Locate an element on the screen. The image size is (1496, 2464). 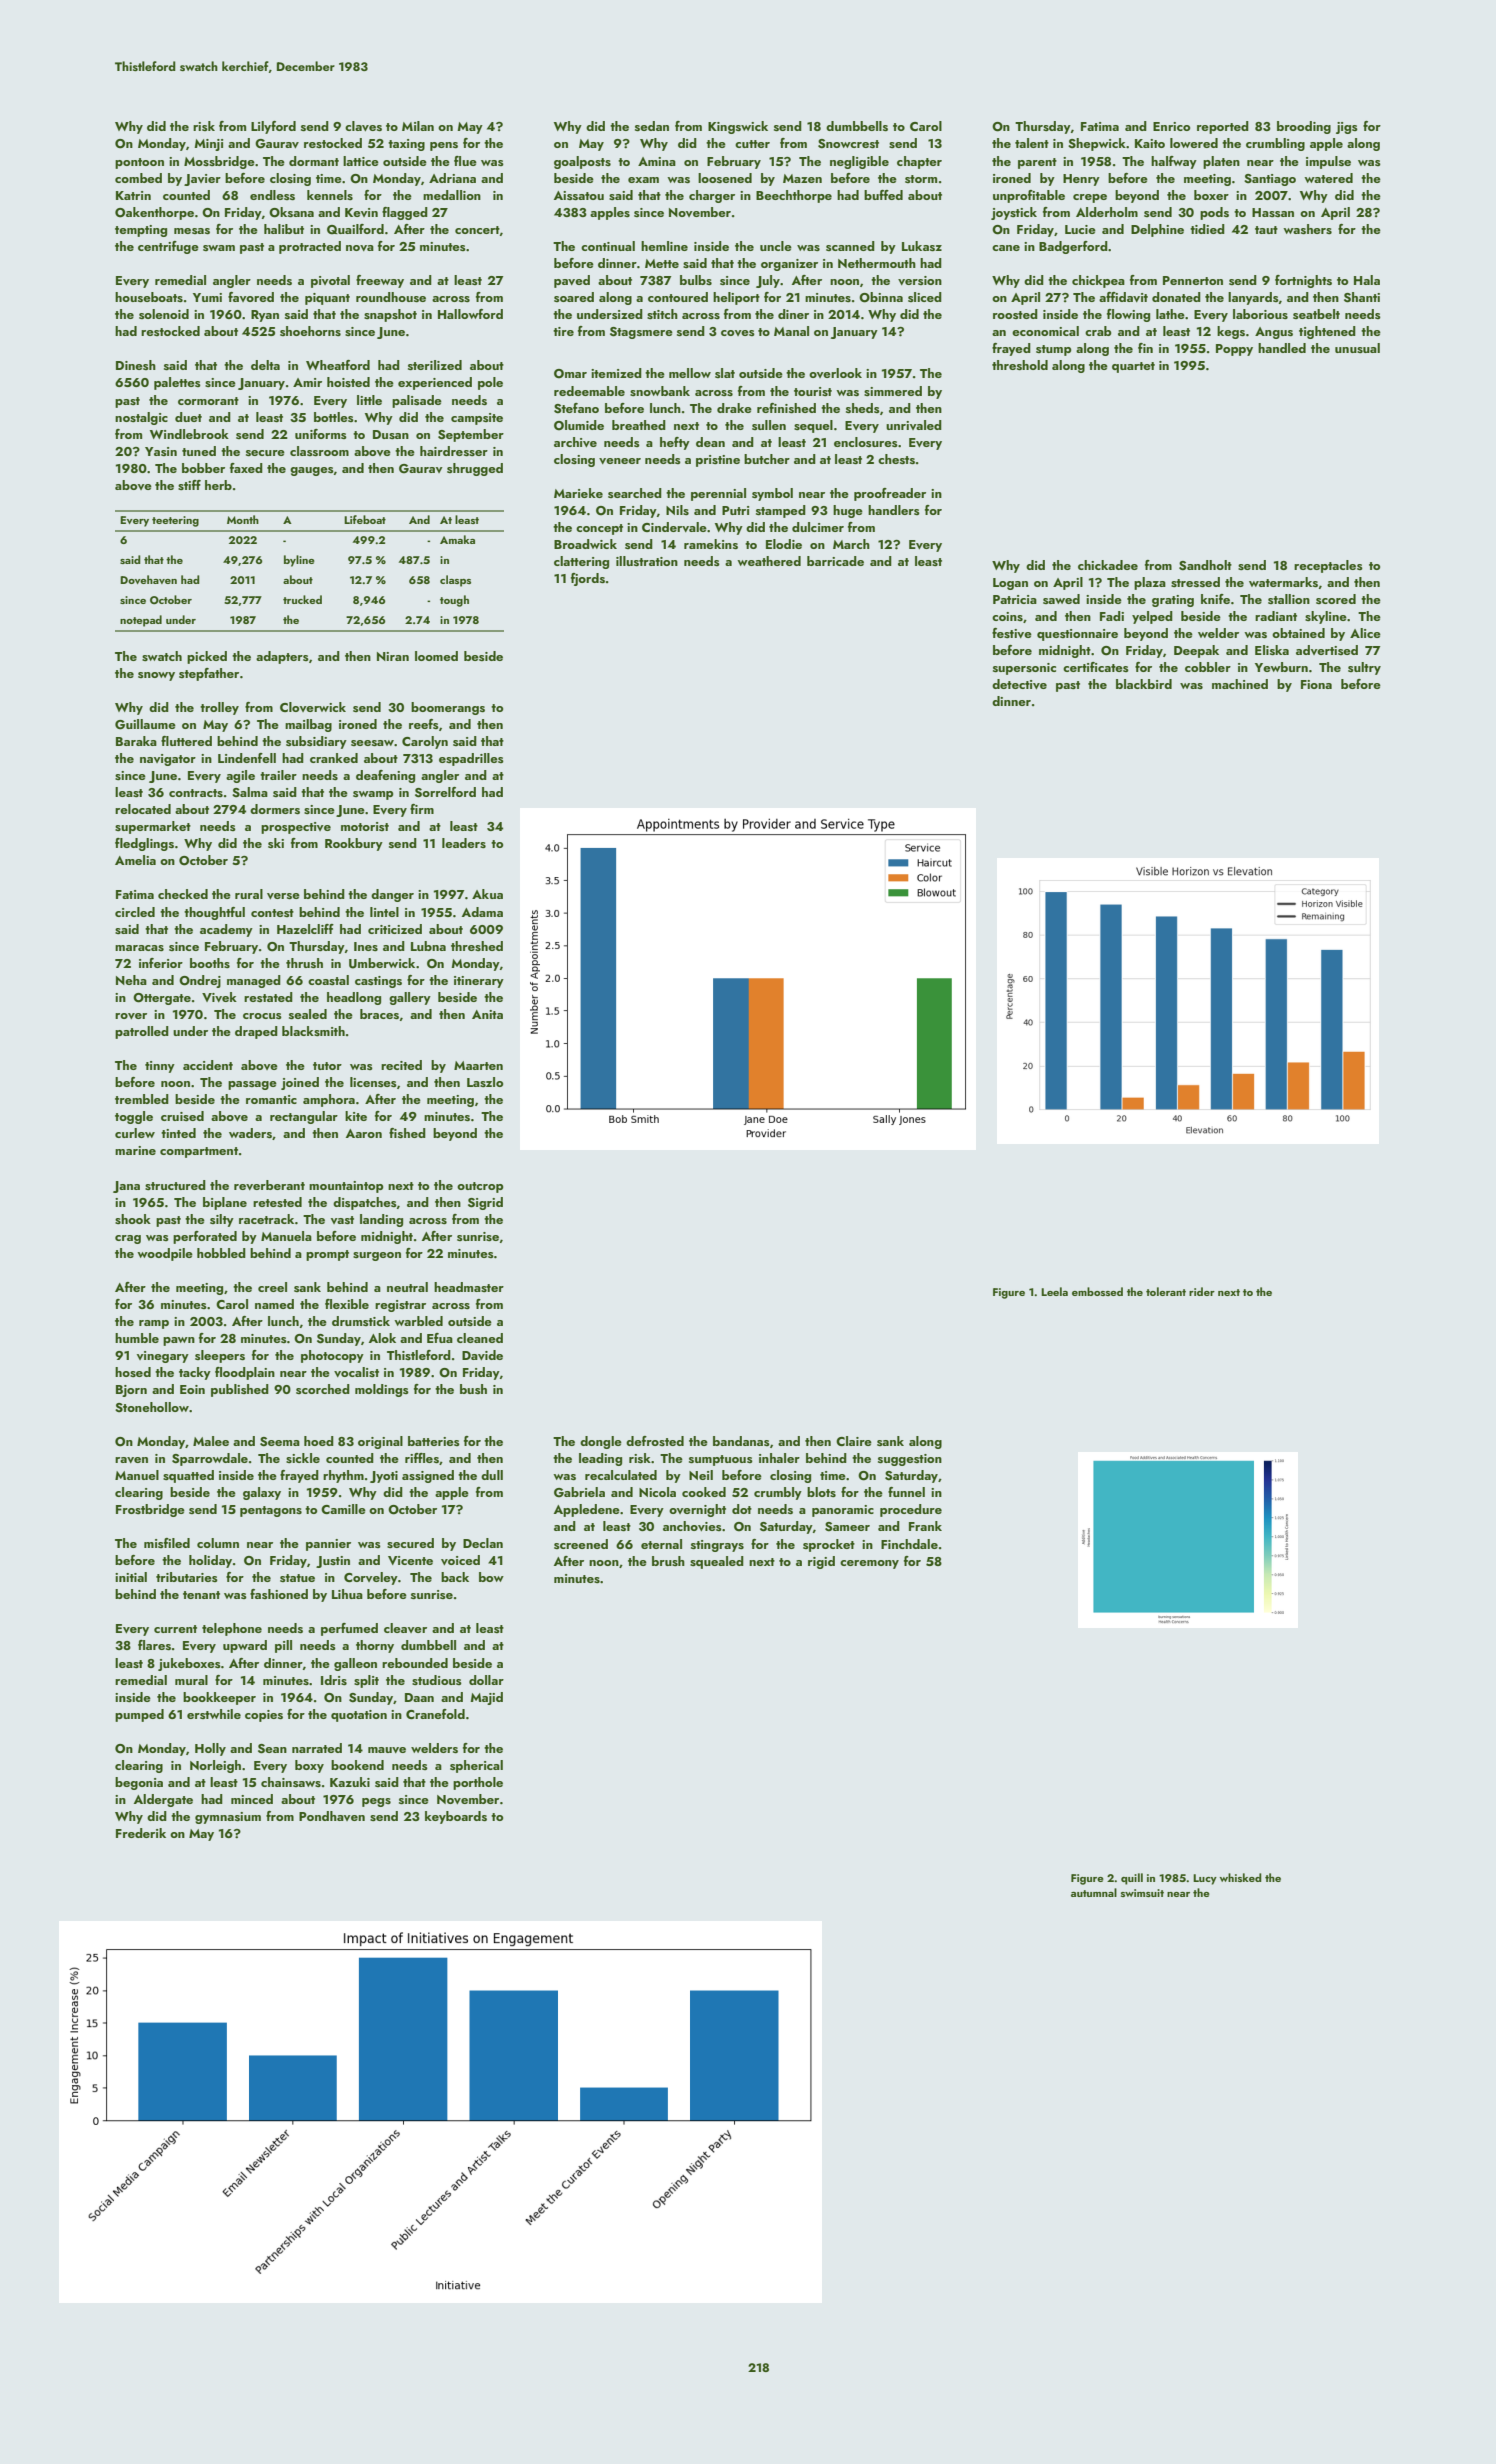
detective is located at coordinates (1019, 684).
